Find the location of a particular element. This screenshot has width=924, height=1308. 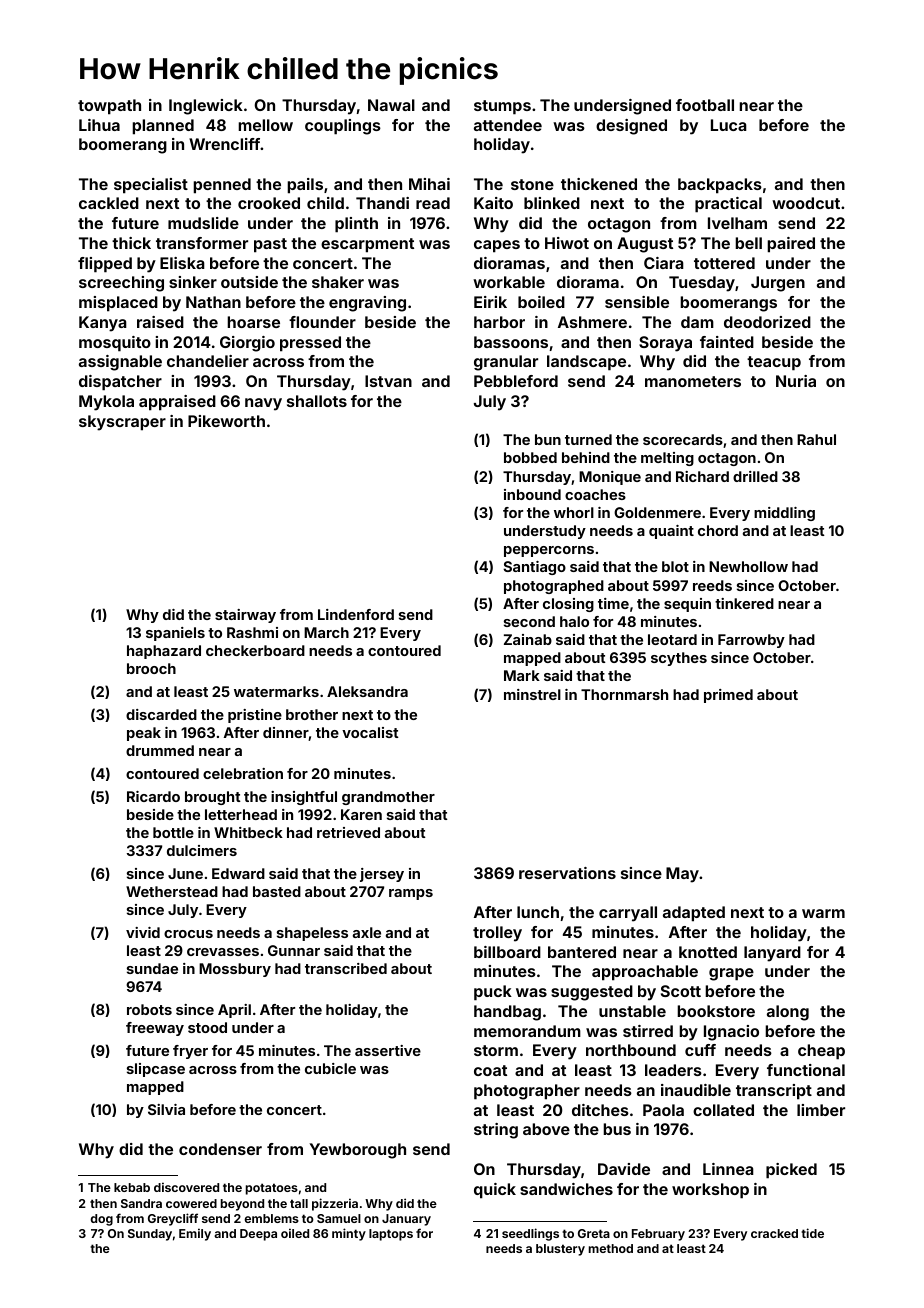

Istvan is located at coordinates (388, 381).
